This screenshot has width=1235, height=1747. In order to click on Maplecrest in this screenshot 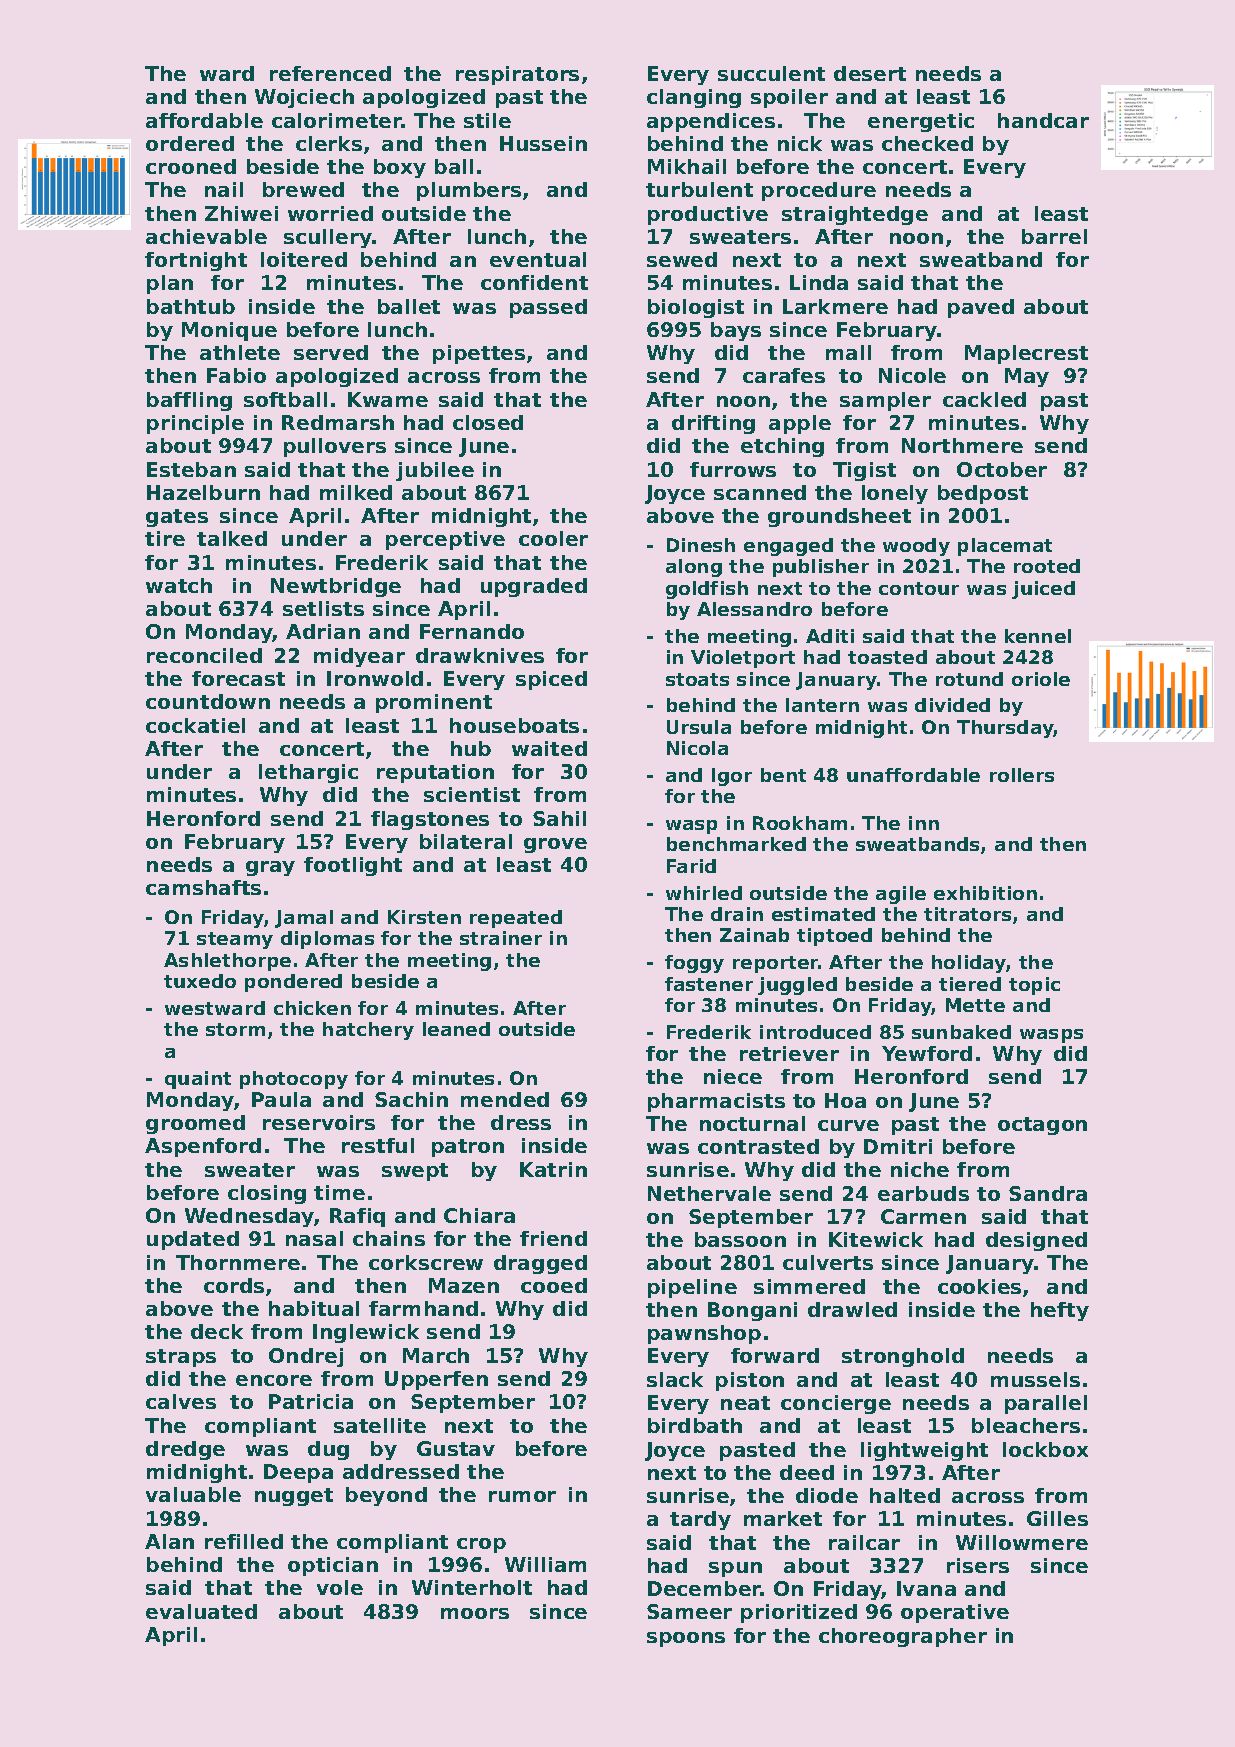, I will do `click(1026, 354)`.
